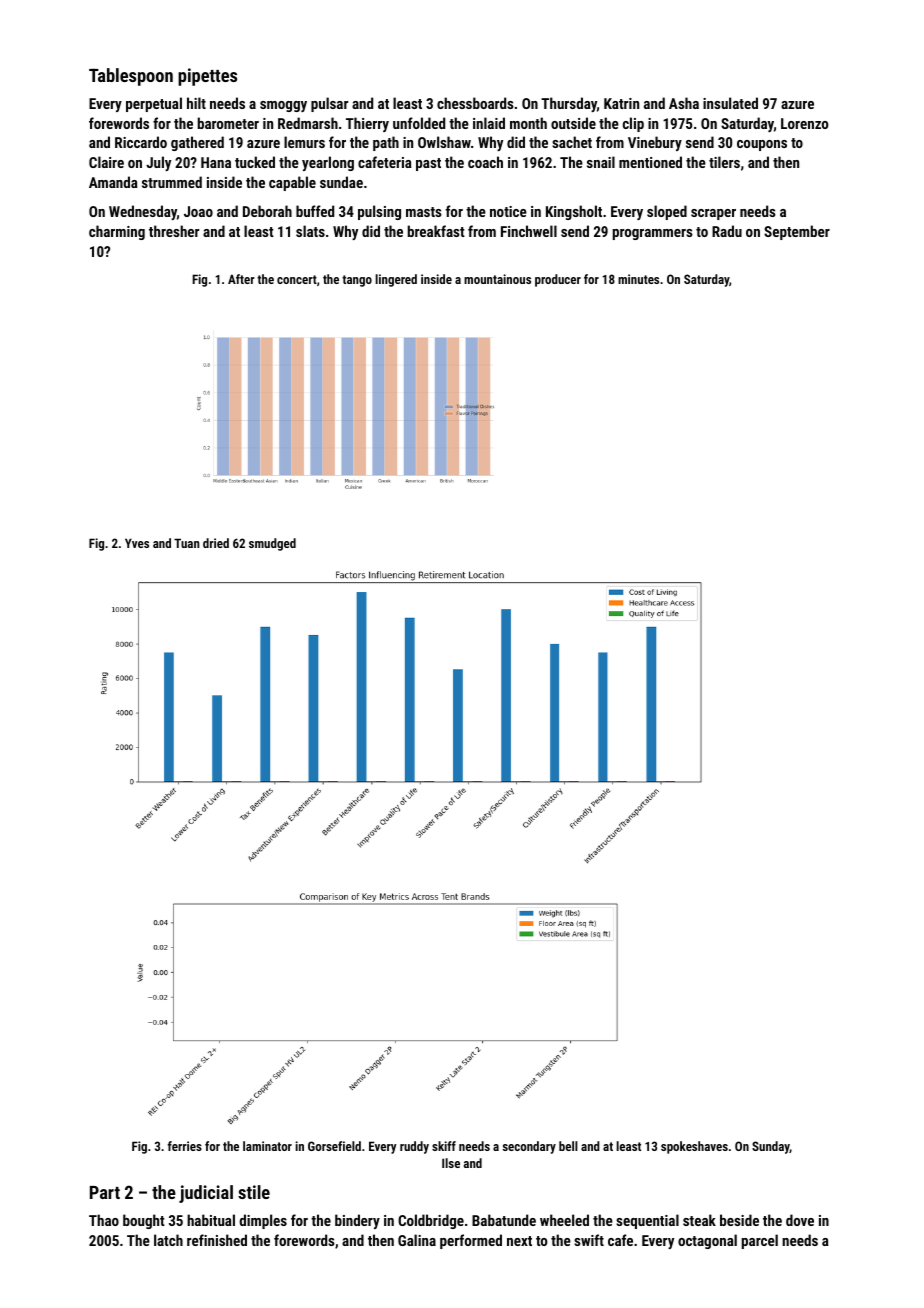 The width and height of the document is (924, 1308). Describe the element at coordinates (417, 1240) in the document. I see `Galina` at that location.
